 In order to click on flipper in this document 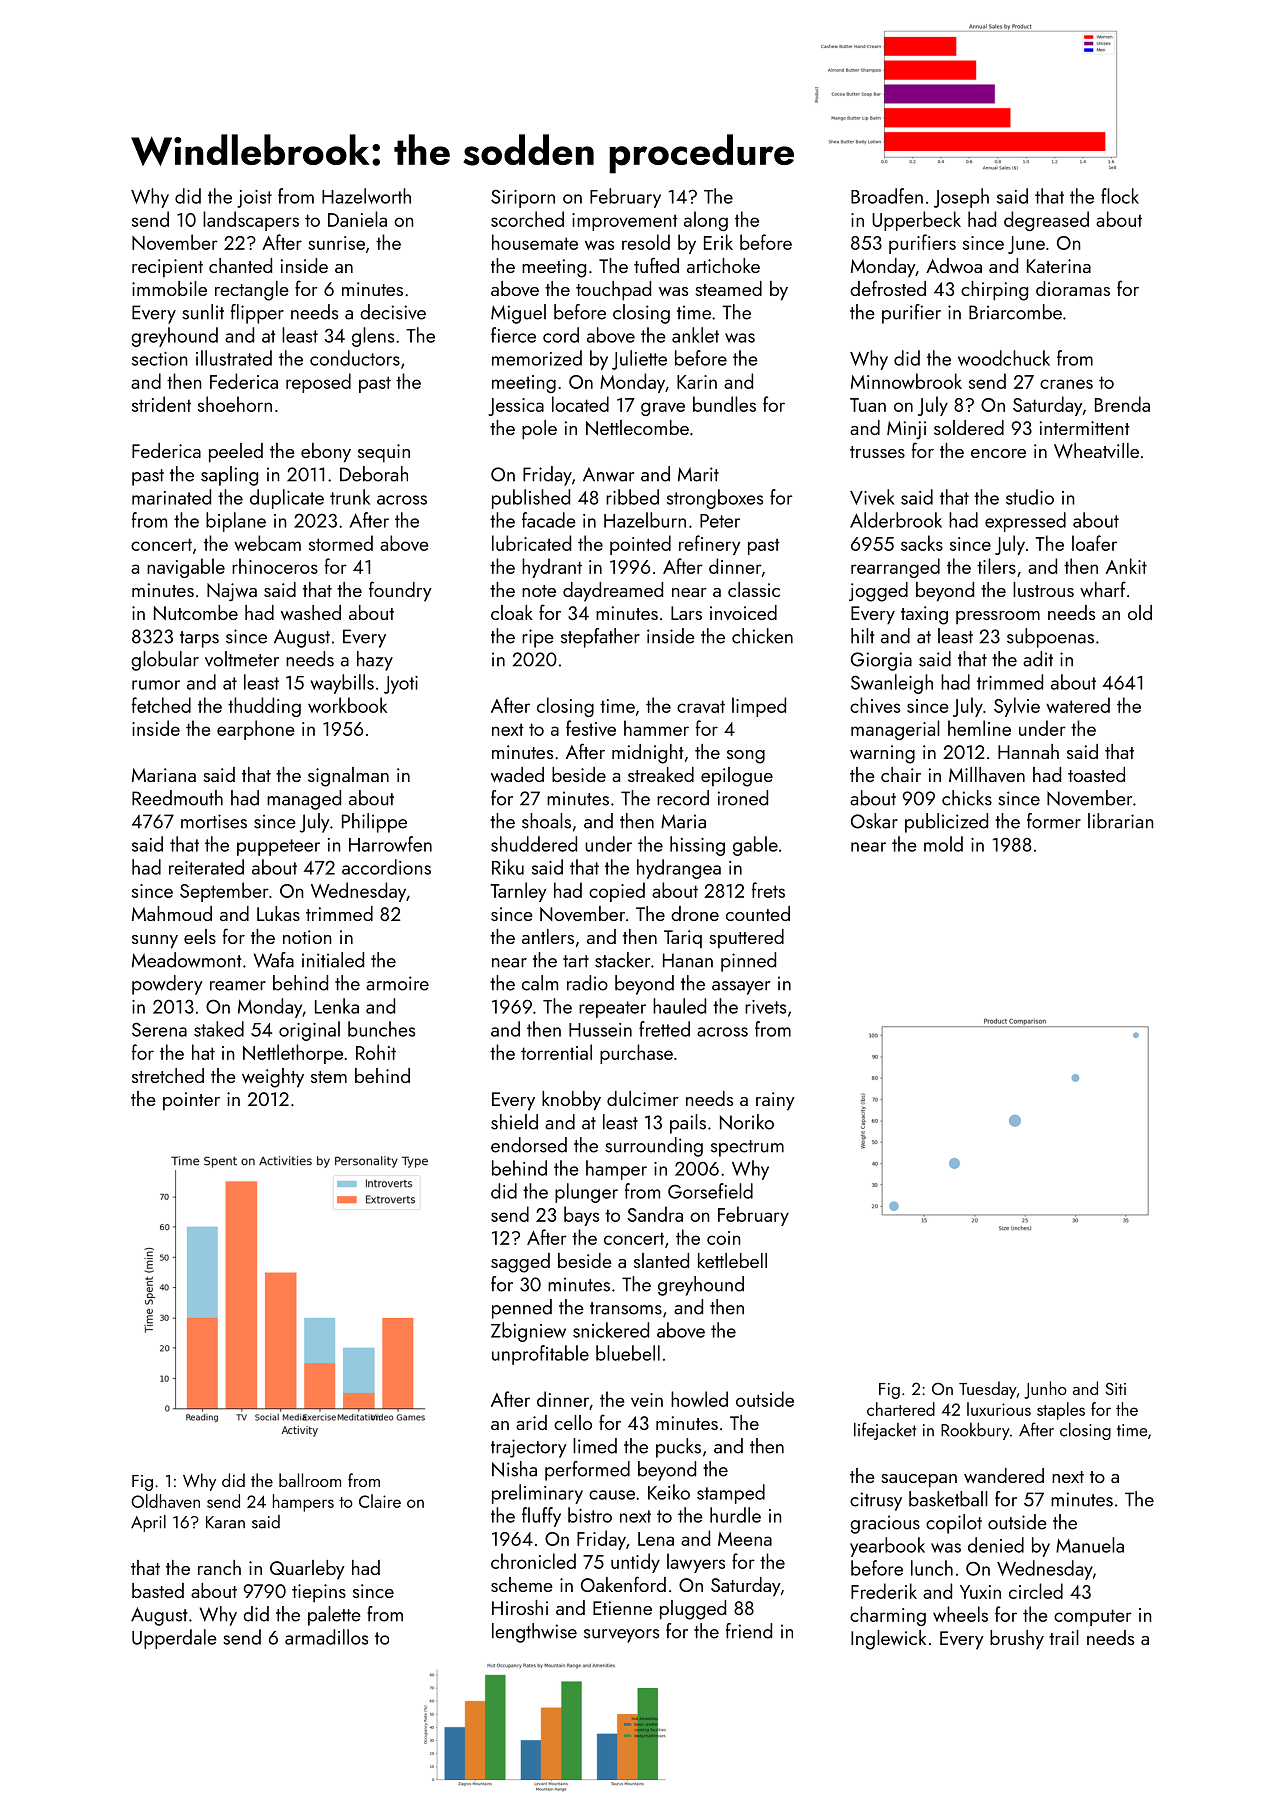, I will do `click(257, 314)`.
